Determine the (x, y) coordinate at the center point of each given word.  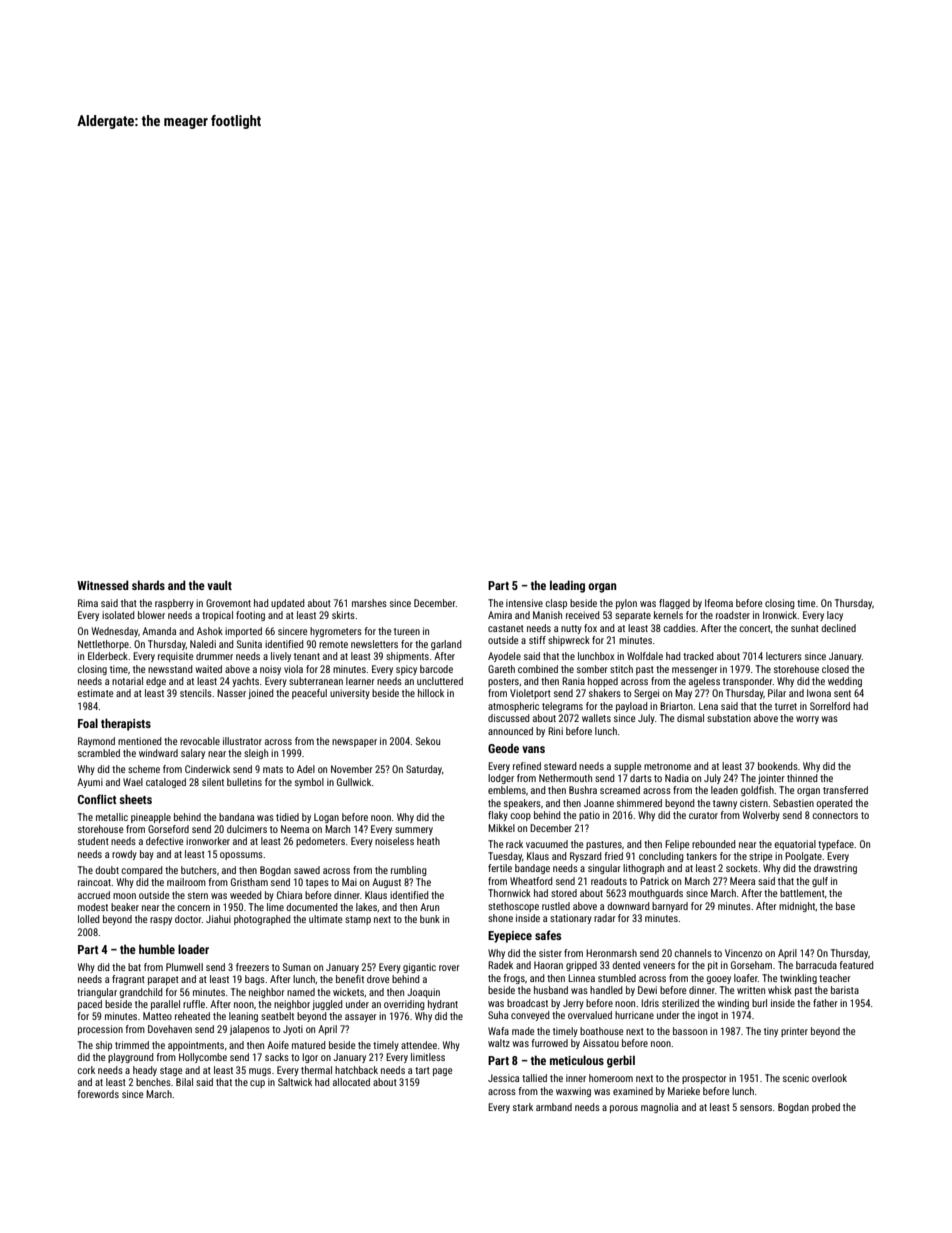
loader (193, 949)
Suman (297, 967)
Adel (306, 769)
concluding (661, 857)
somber (592, 669)
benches (153, 1082)
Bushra (583, 790)
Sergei (646, 694)
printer (794, 1032)
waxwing (573, 1092)
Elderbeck (108, 656)
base (845, 906)
